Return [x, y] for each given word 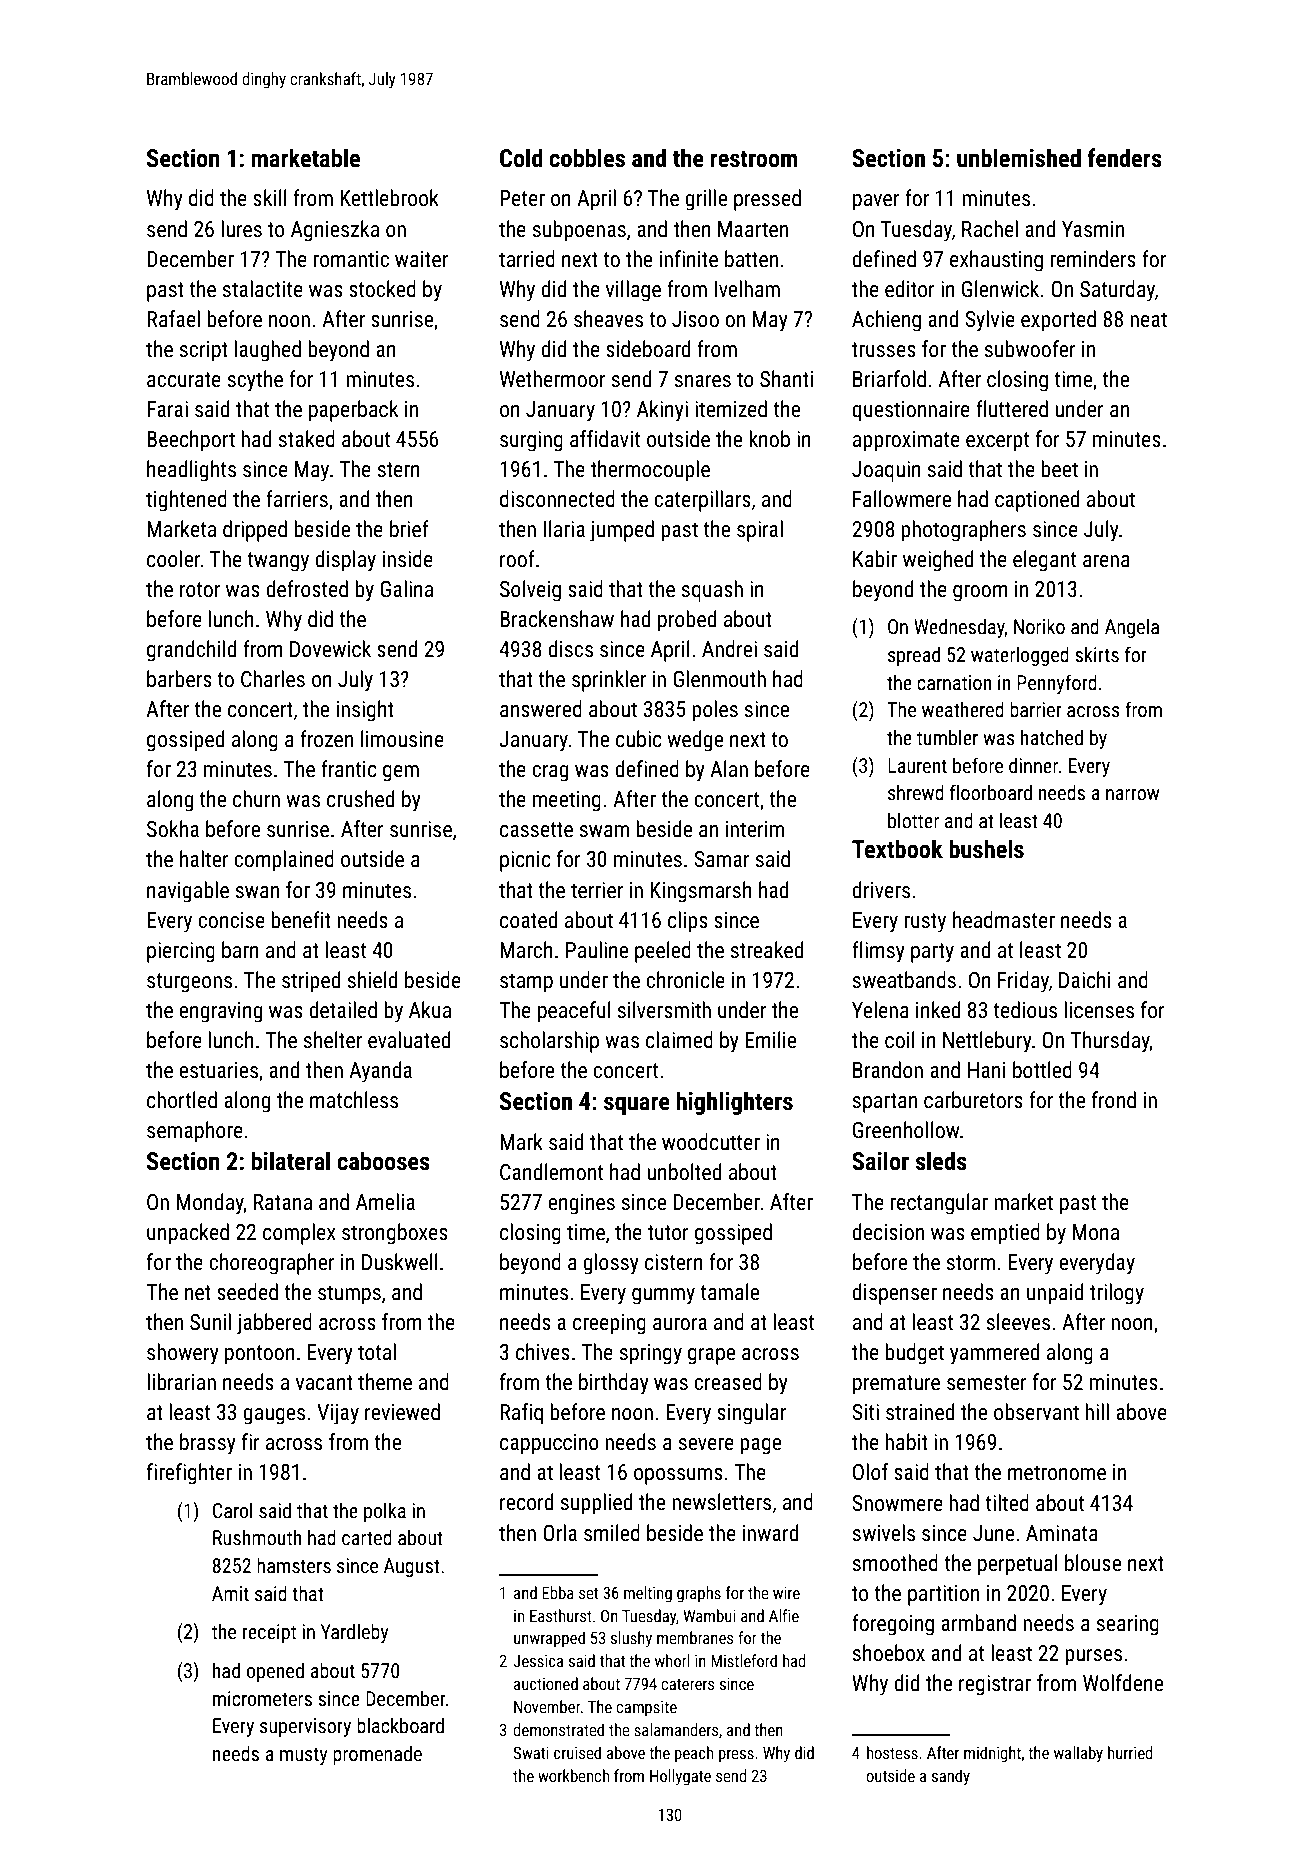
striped [311, 982]
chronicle [685, 980]
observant [1036, 1412]
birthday [614, 1384]
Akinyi [662, 411]
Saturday [1117, 291]
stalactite [263, 289]
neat [1148, 320]
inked [938, 1010]
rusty [925, 923]
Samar [721, 859]
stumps [349, 1295]
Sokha [173, 829]
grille [706, 200]
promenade [377, 1755]
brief [409, 529]
